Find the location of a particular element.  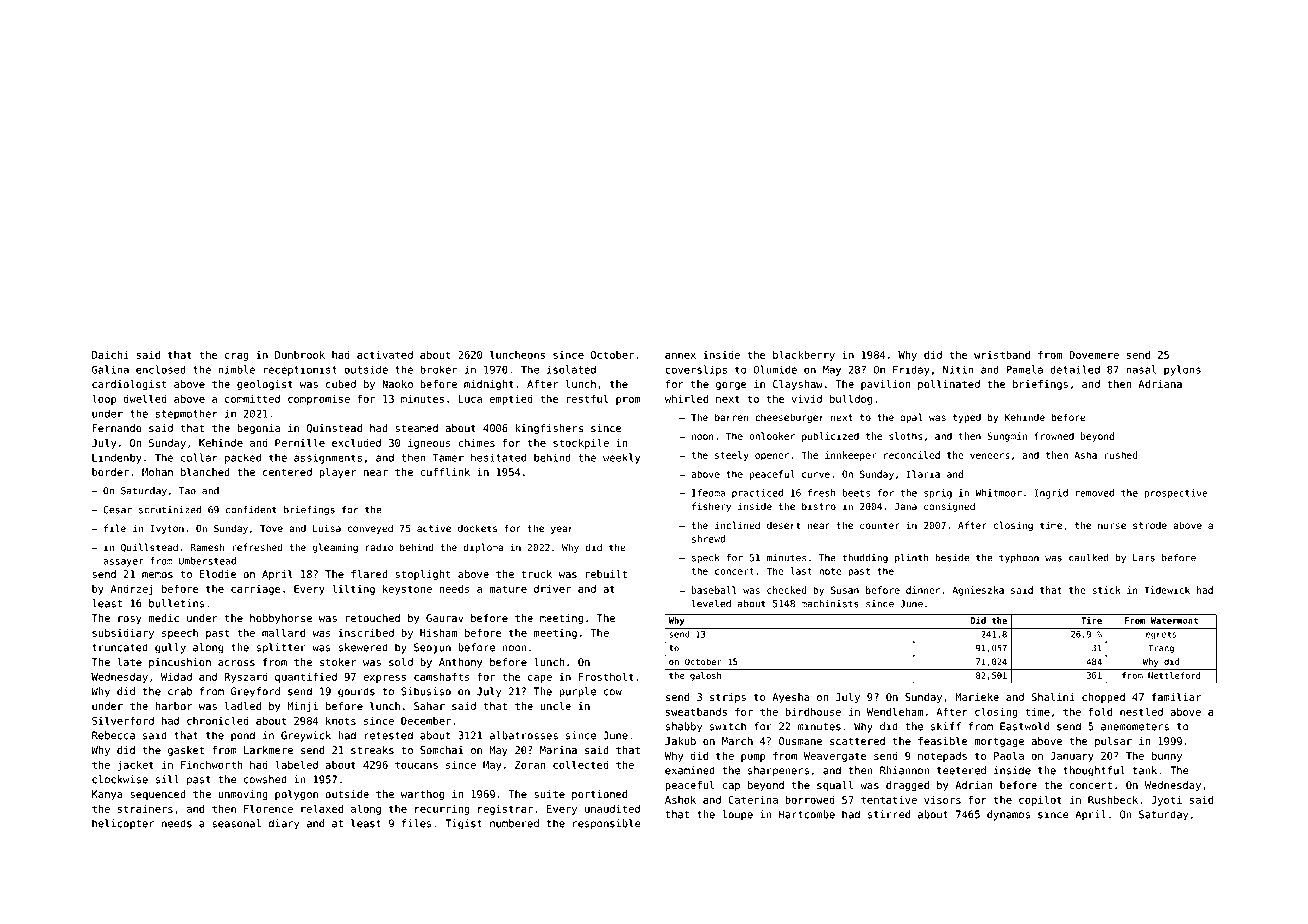

crab is located at coordinates (180, 691).
